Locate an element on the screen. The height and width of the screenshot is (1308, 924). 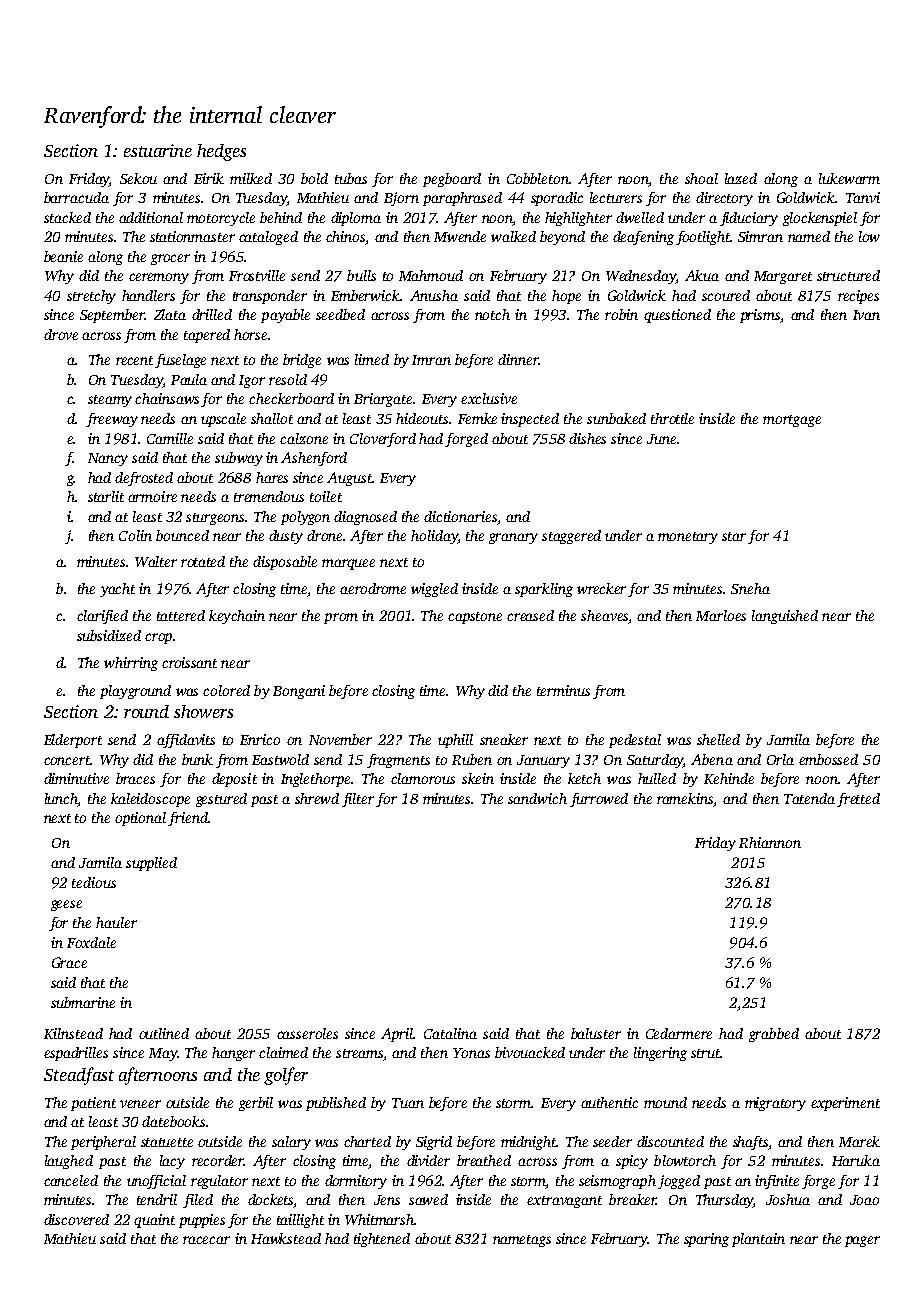
mortgage is located at coordinates (792, 421).
